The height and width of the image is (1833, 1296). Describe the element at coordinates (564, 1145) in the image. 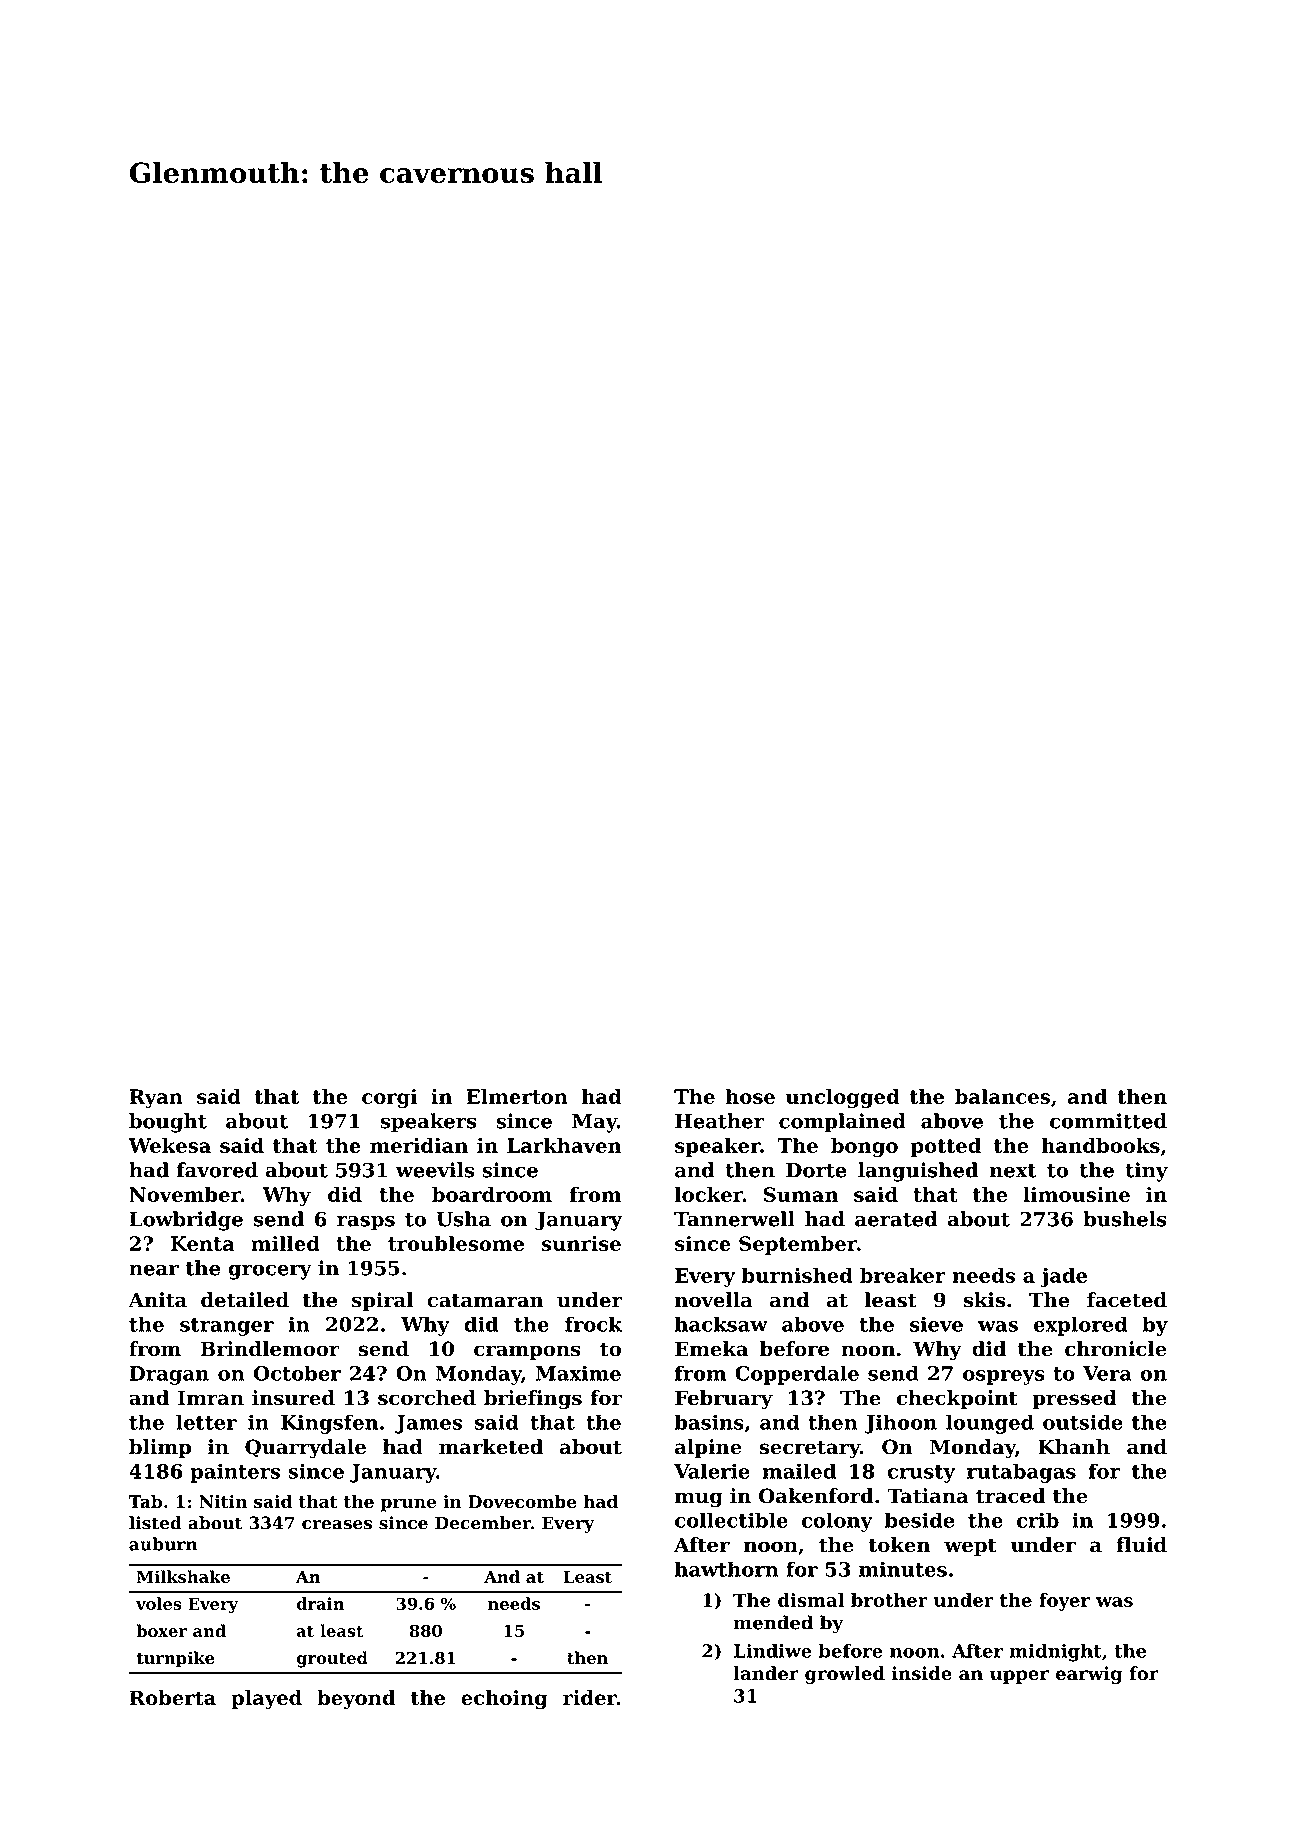

I see `Larkhaven` at that location.
